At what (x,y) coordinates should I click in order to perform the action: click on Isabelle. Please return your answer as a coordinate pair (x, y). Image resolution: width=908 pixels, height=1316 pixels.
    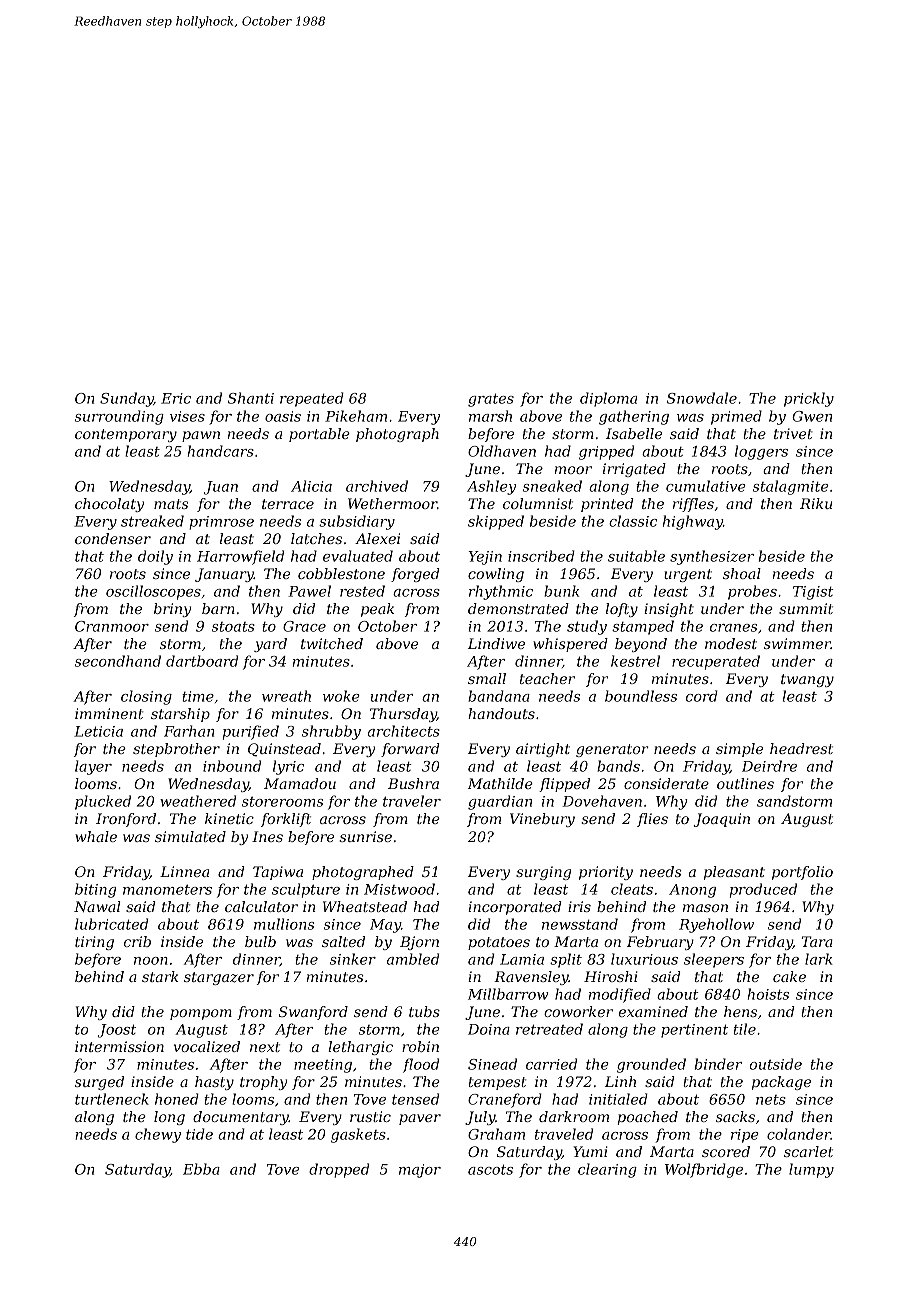
    Looking at the image, I should click on (634, 433).
